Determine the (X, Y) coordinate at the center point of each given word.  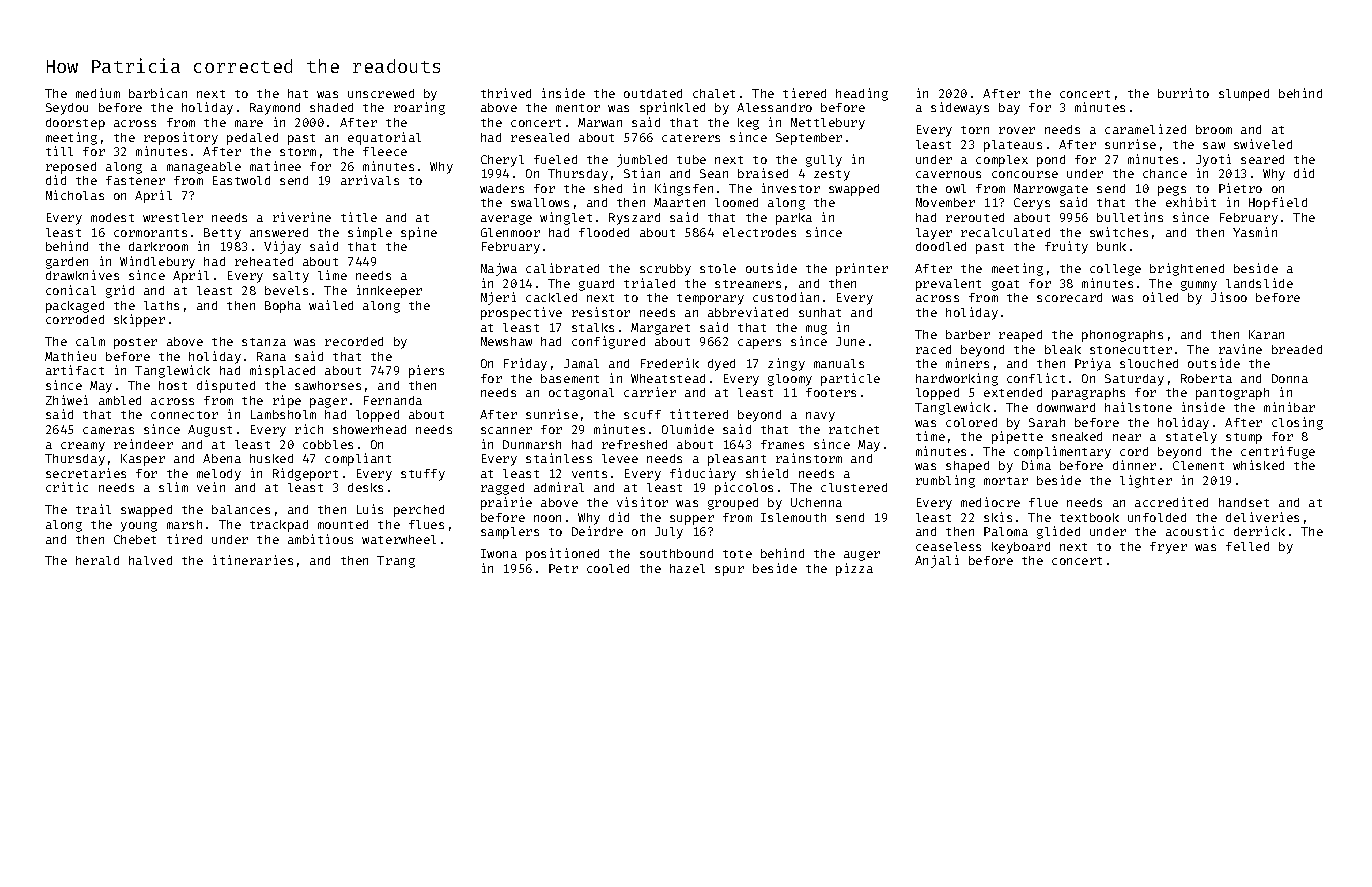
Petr (563, 568)
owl (956, 188)
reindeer (143, 444)
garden (67, 263)
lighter (1146, 481)
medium (98, 93)
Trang (396, 562)
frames (782, 444)
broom (1214, 129)
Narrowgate (1051, 190)
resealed (540, 137)
